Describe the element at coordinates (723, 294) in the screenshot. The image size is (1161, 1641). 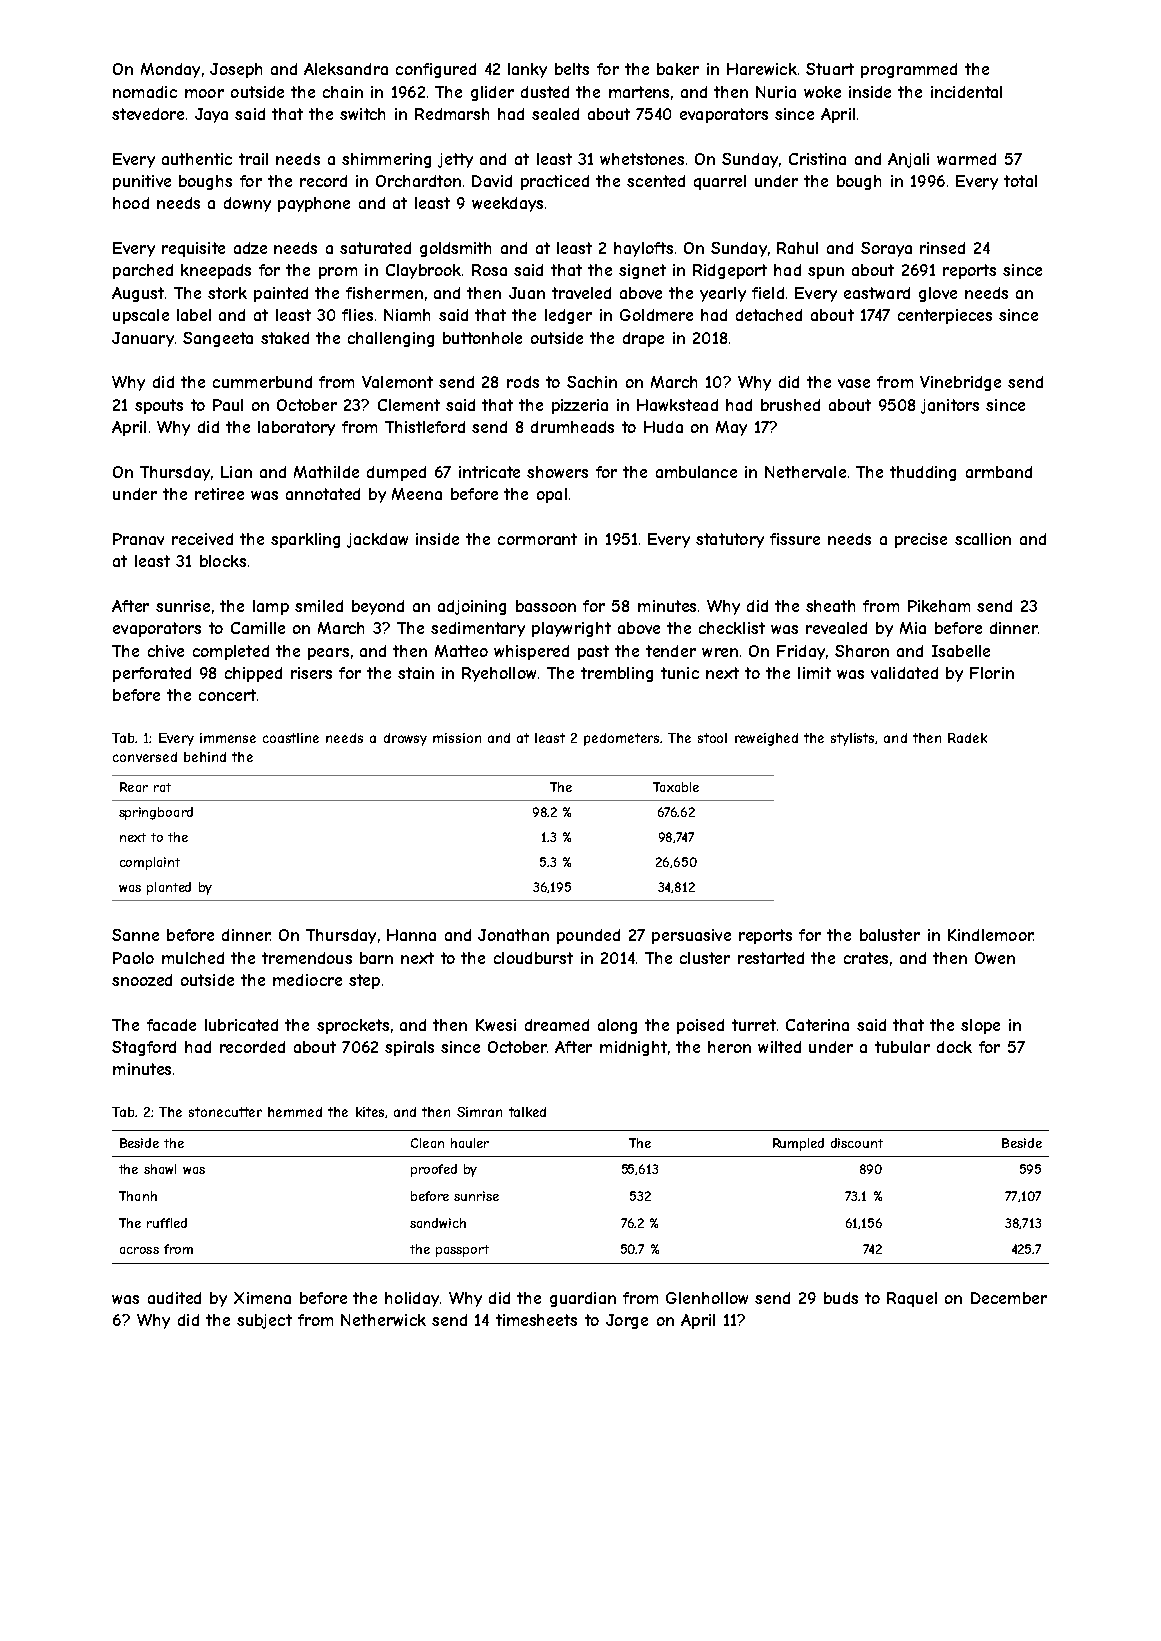
I see `yearly` at that location.
